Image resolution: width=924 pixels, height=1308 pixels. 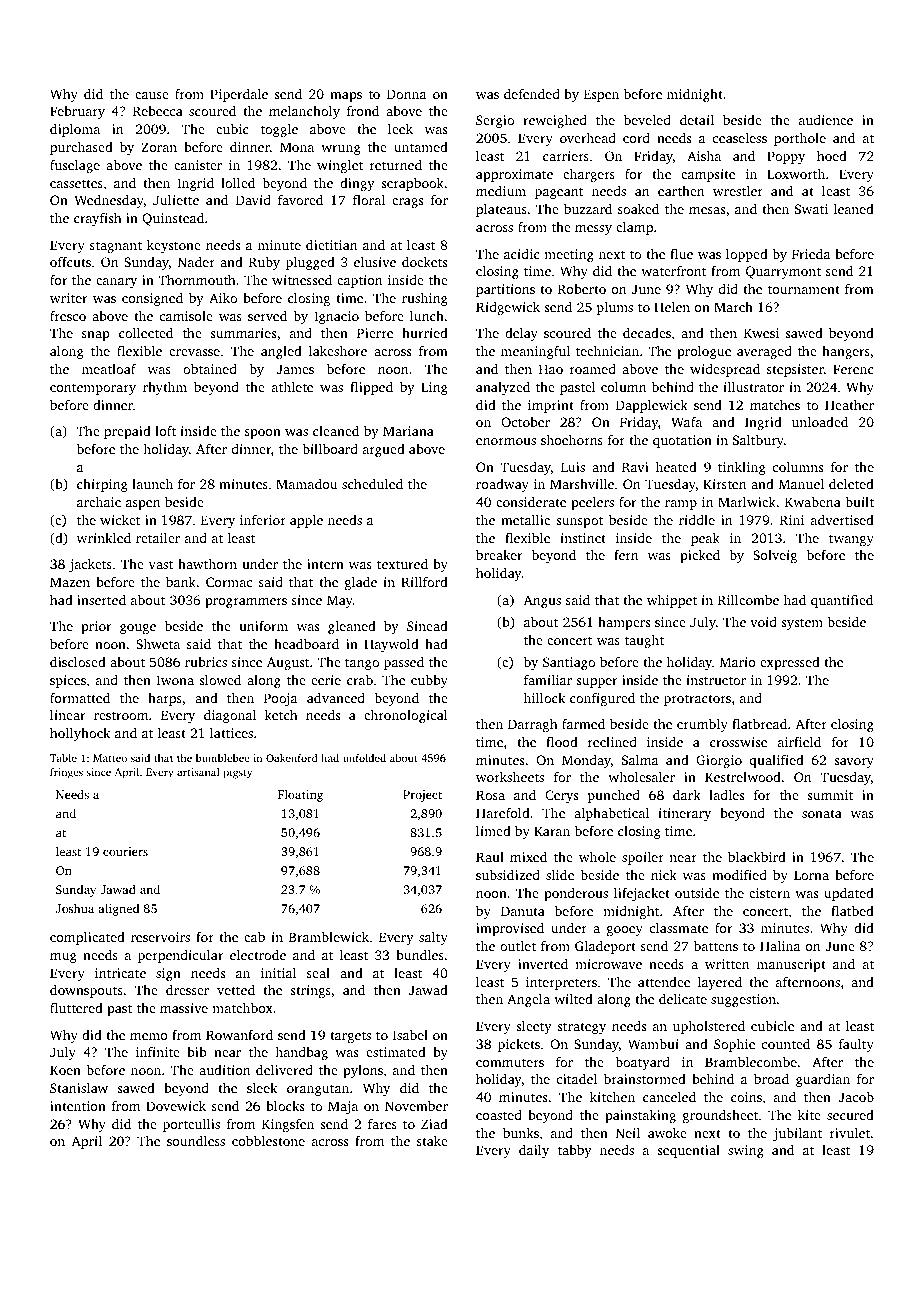 I want to click on couriers, so click(x=125, y=851).
